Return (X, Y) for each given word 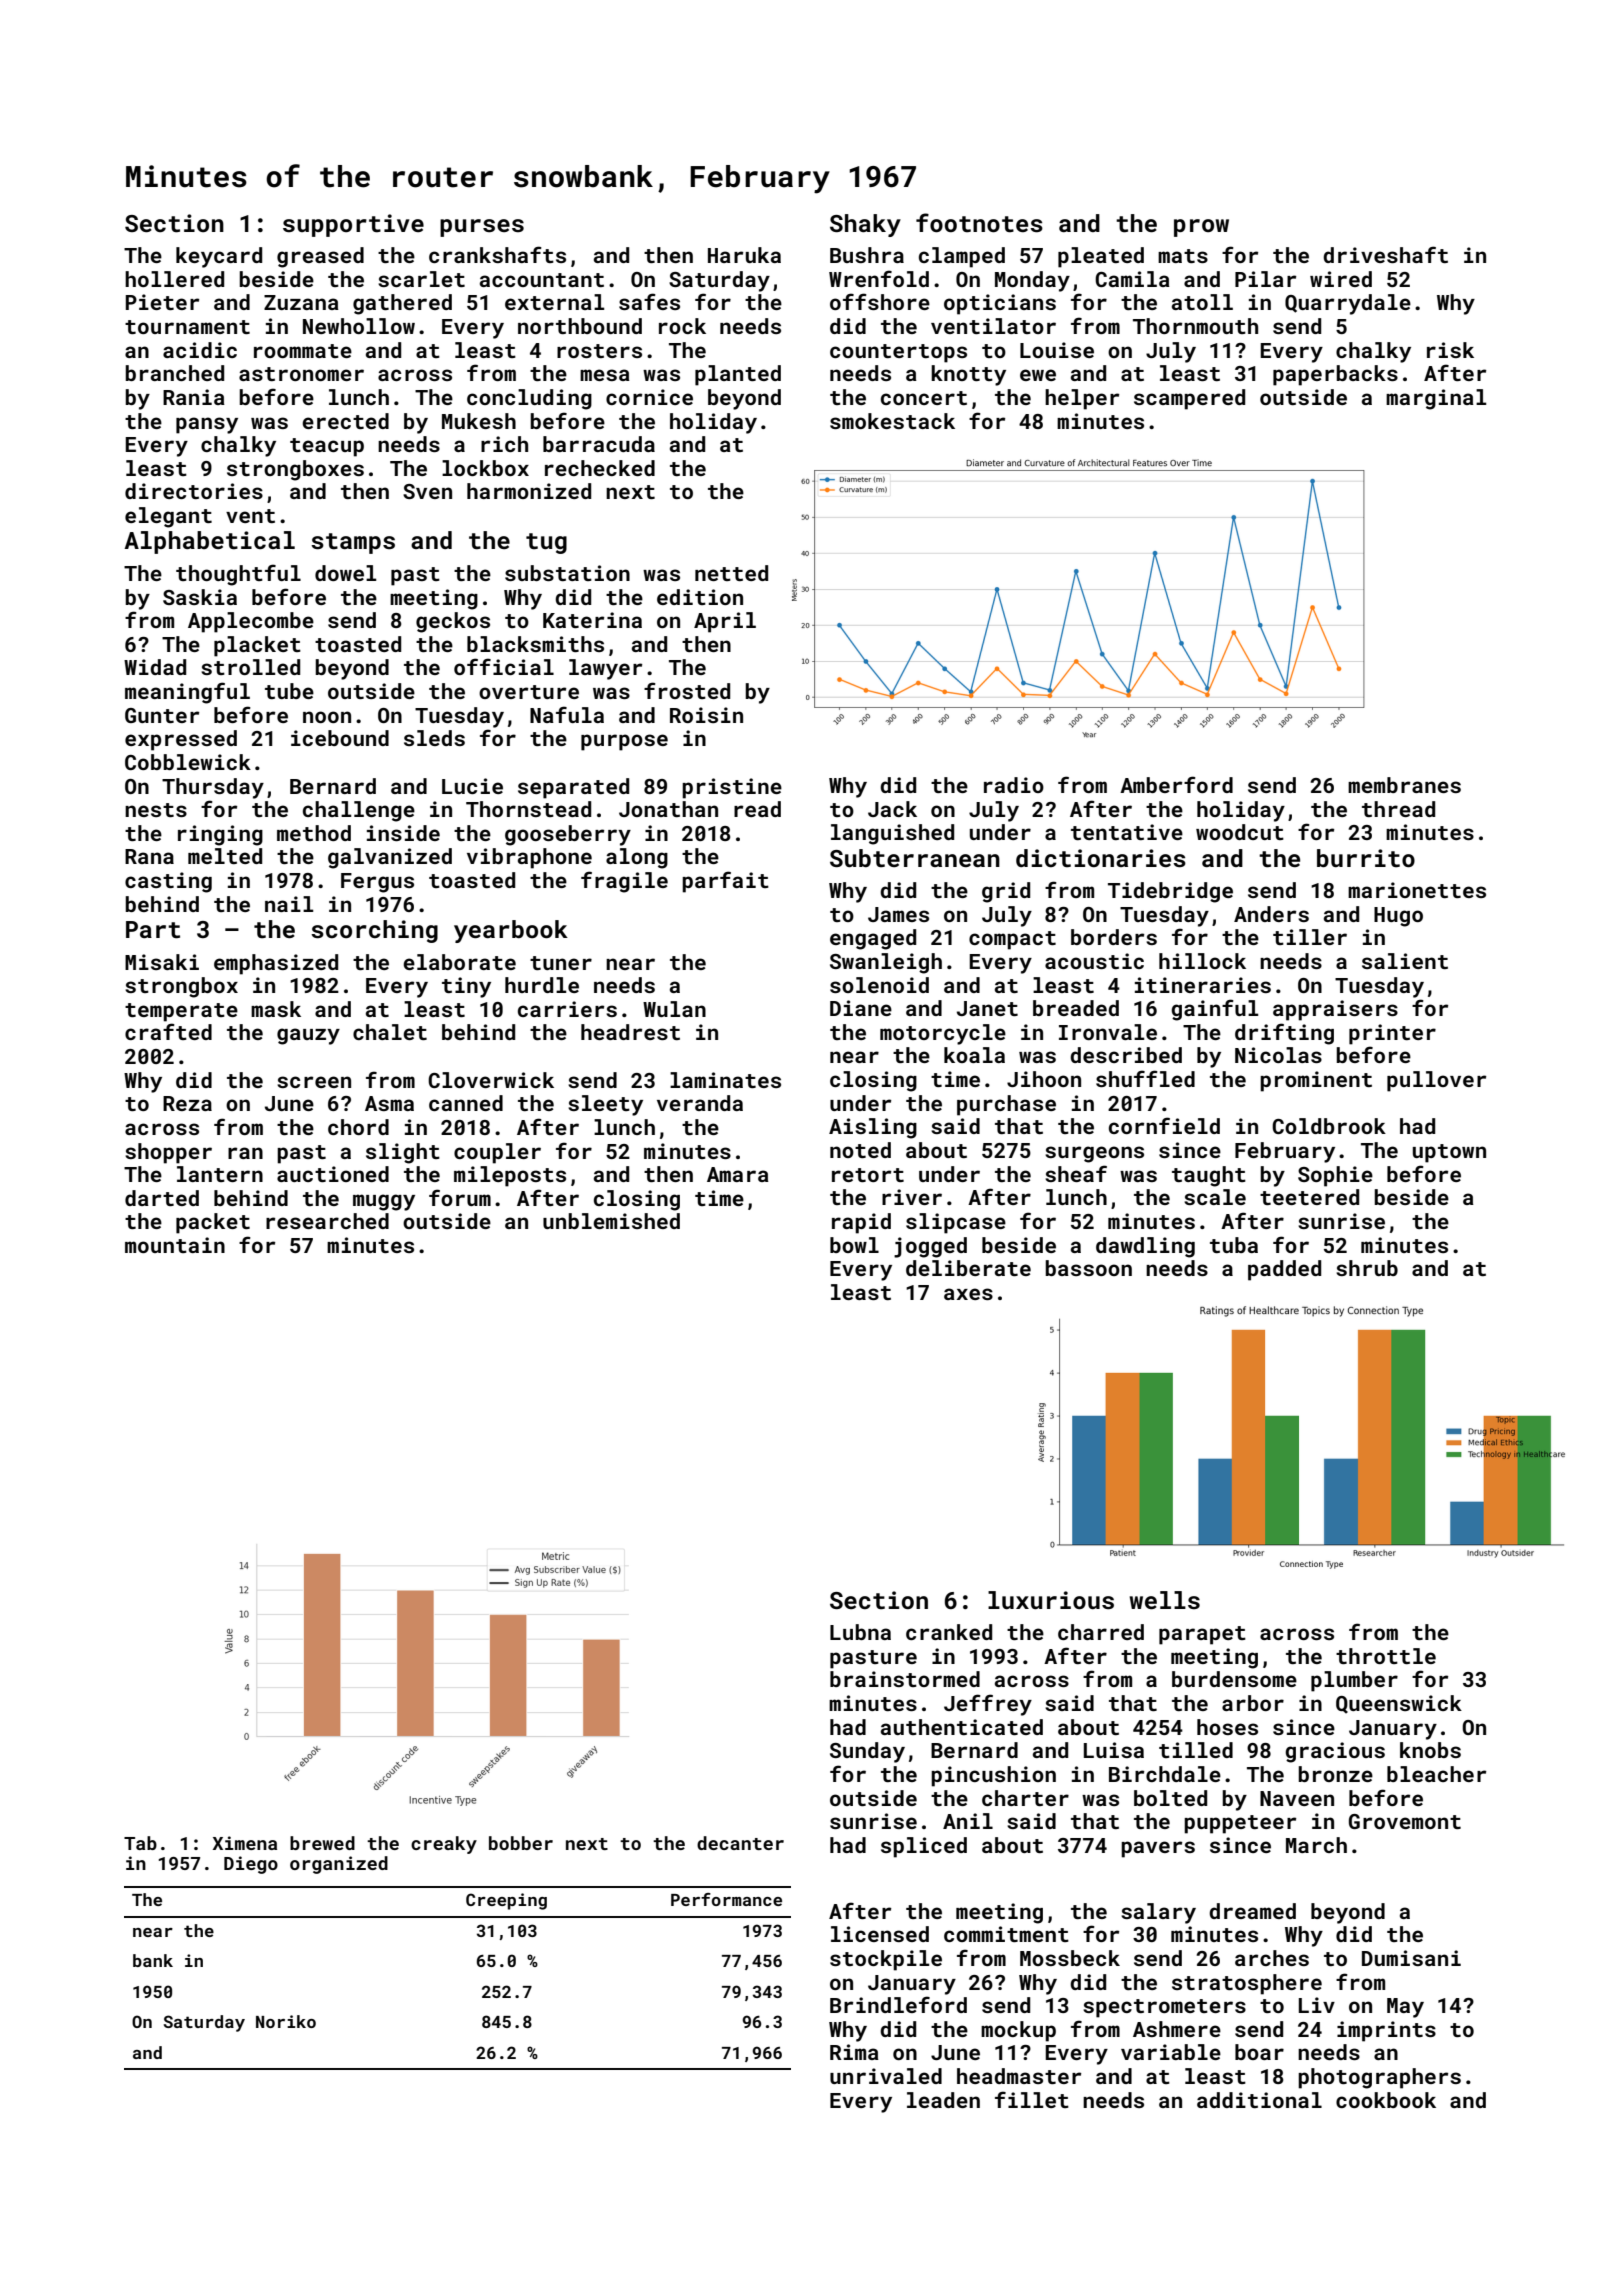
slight (403, 1153)
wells (1164, 1600)
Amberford (1176, 784)
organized (339, 1865)
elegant (168, 517)
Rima (854, 2052)
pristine (732, 788)
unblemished (611, 1221)
